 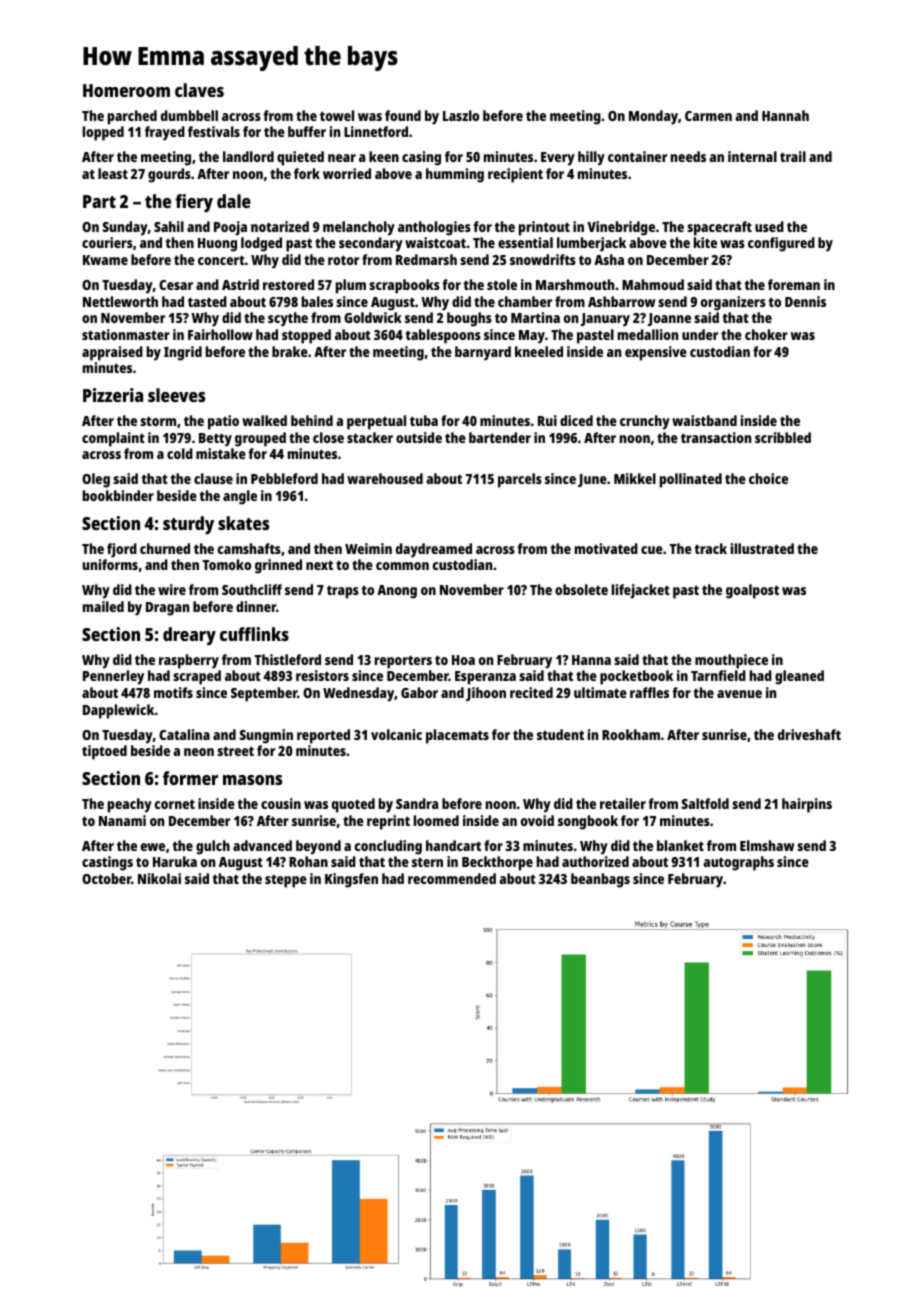 I want to click on Oleg, so click(x=96, y=480).
